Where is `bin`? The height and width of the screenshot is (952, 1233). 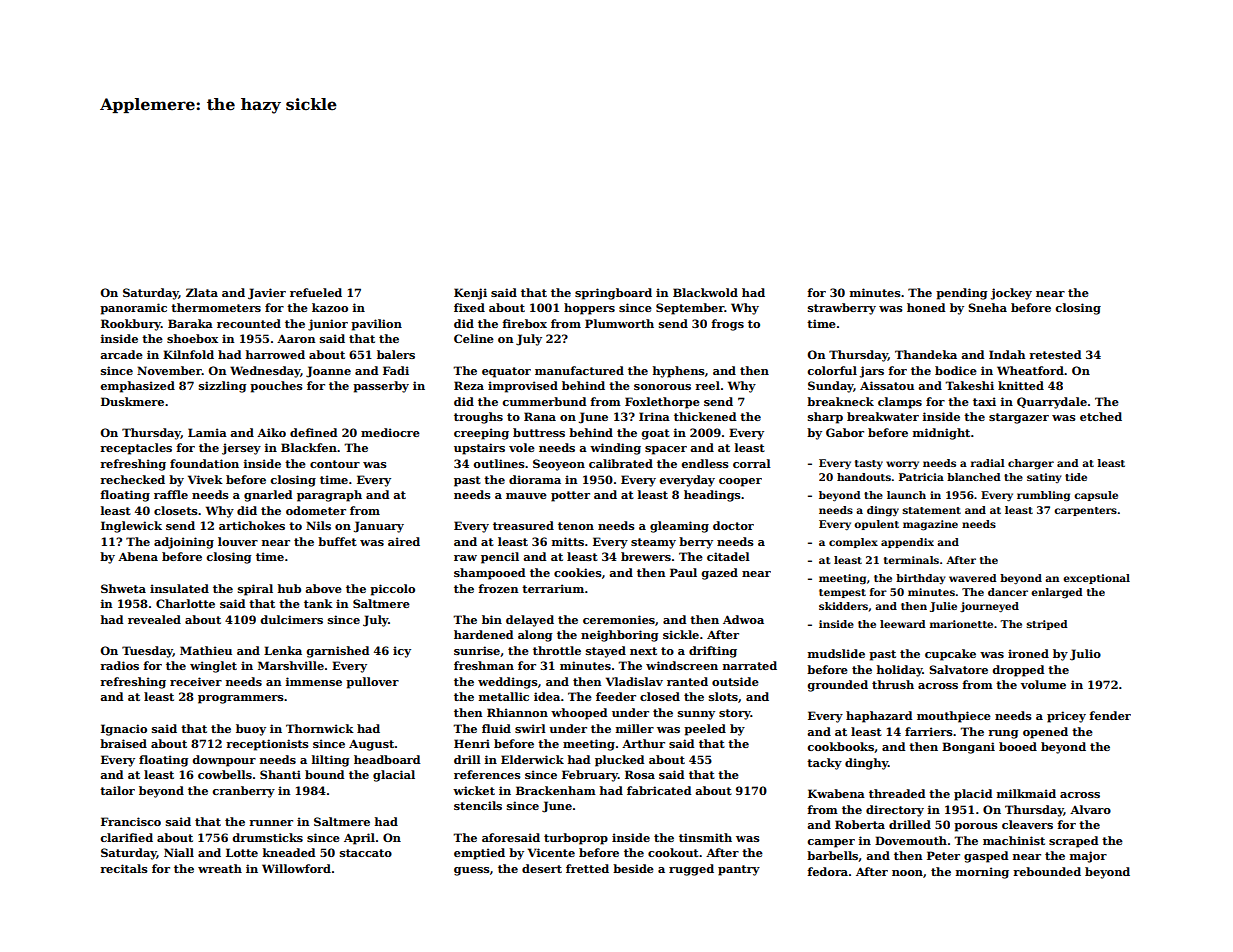 bin is located at coordinates (492, 619).
